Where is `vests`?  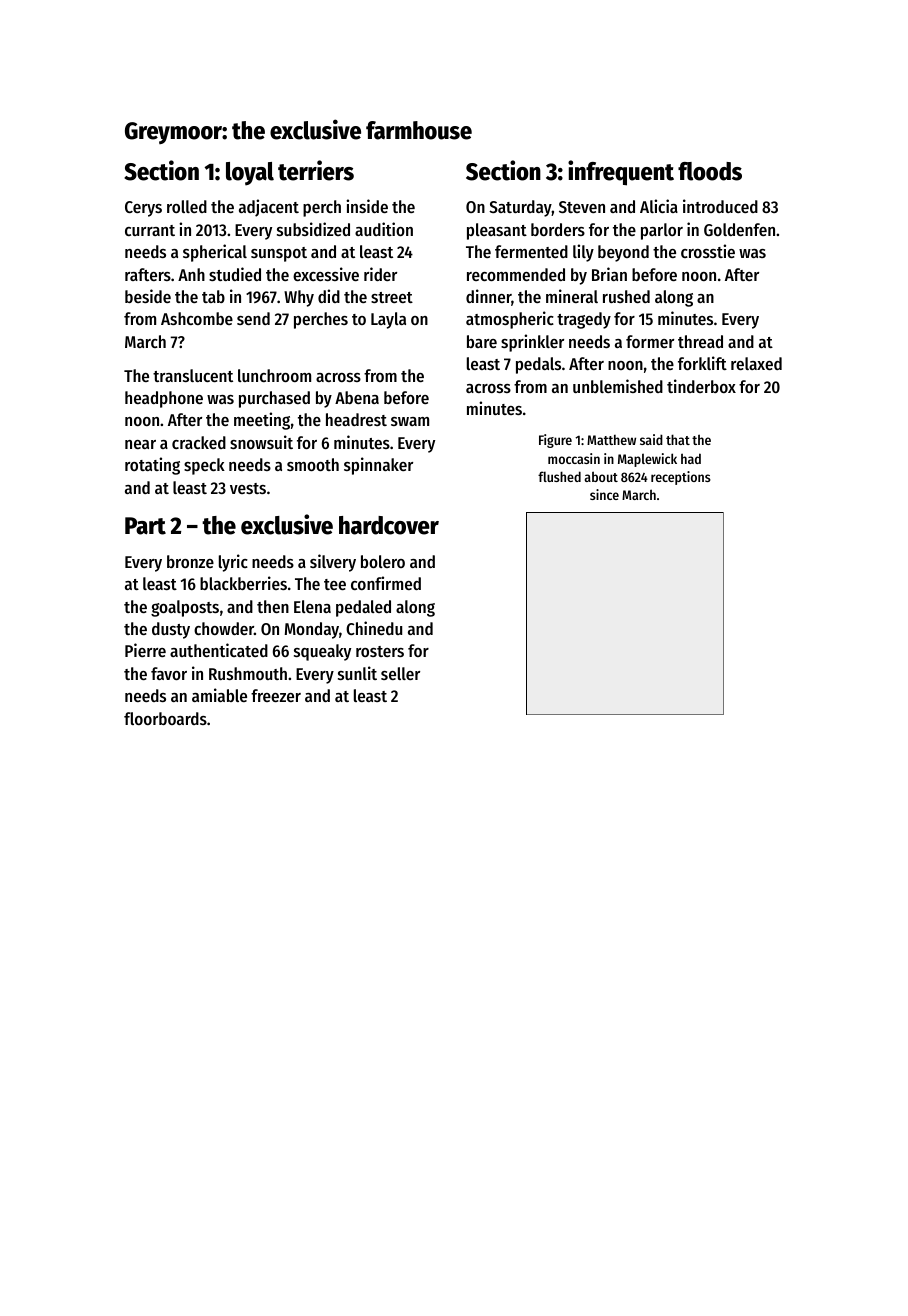
vests is located at coordinates (248, 488).
